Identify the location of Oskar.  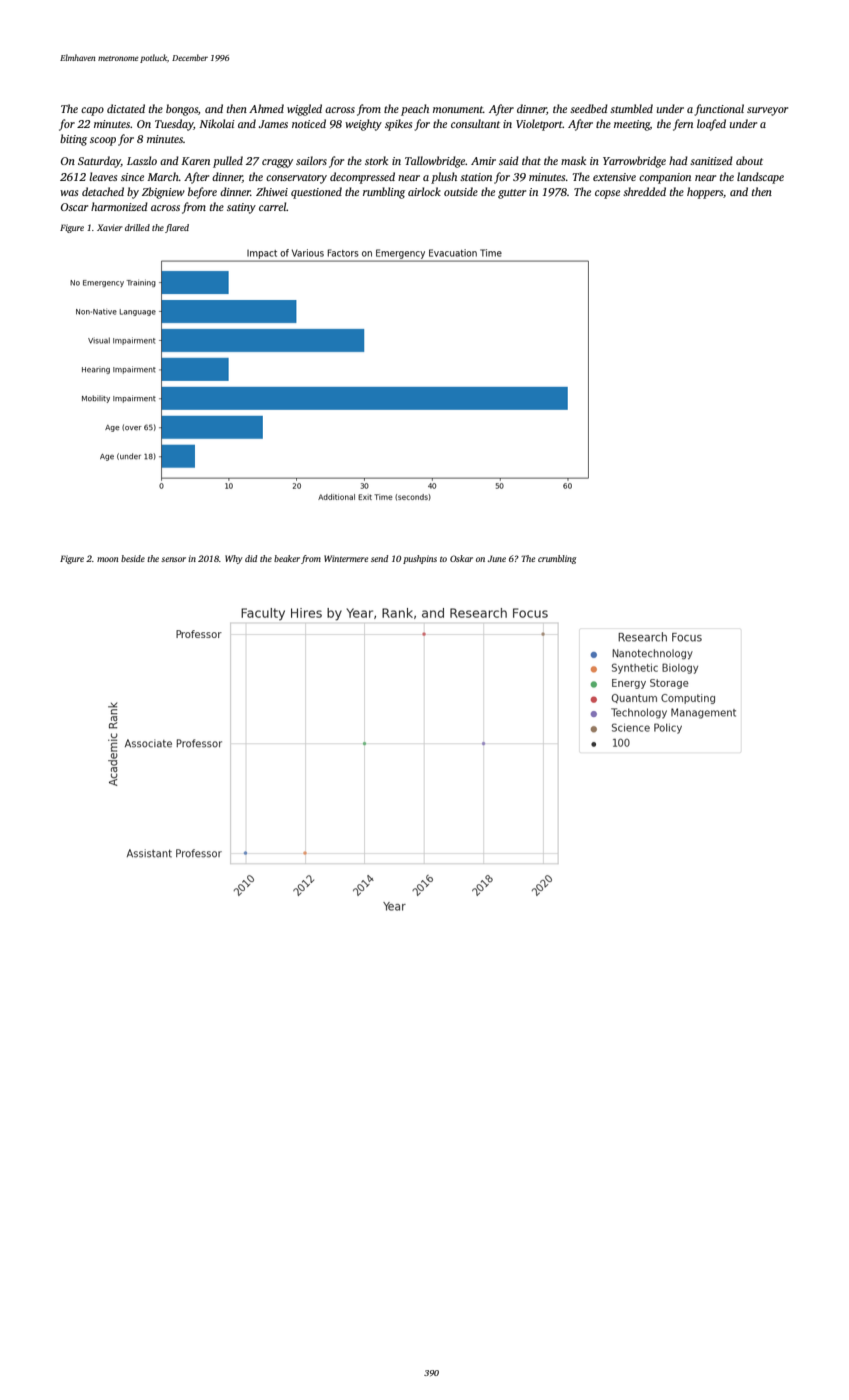
(461, 558).
